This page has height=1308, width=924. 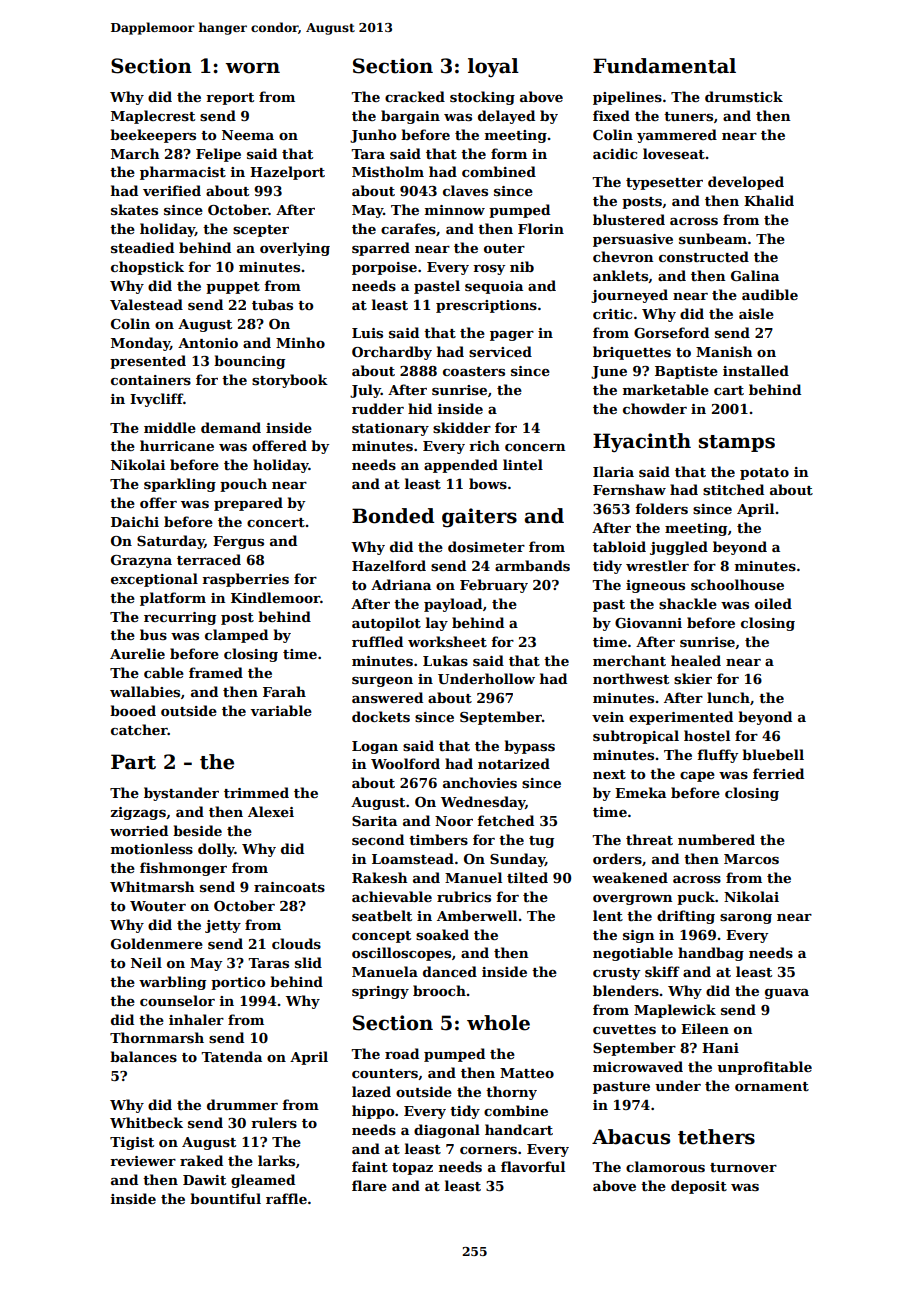 What do you see at coordinates (756, 370) in the page?
I see `installed` at bounding box center [756, 370].
